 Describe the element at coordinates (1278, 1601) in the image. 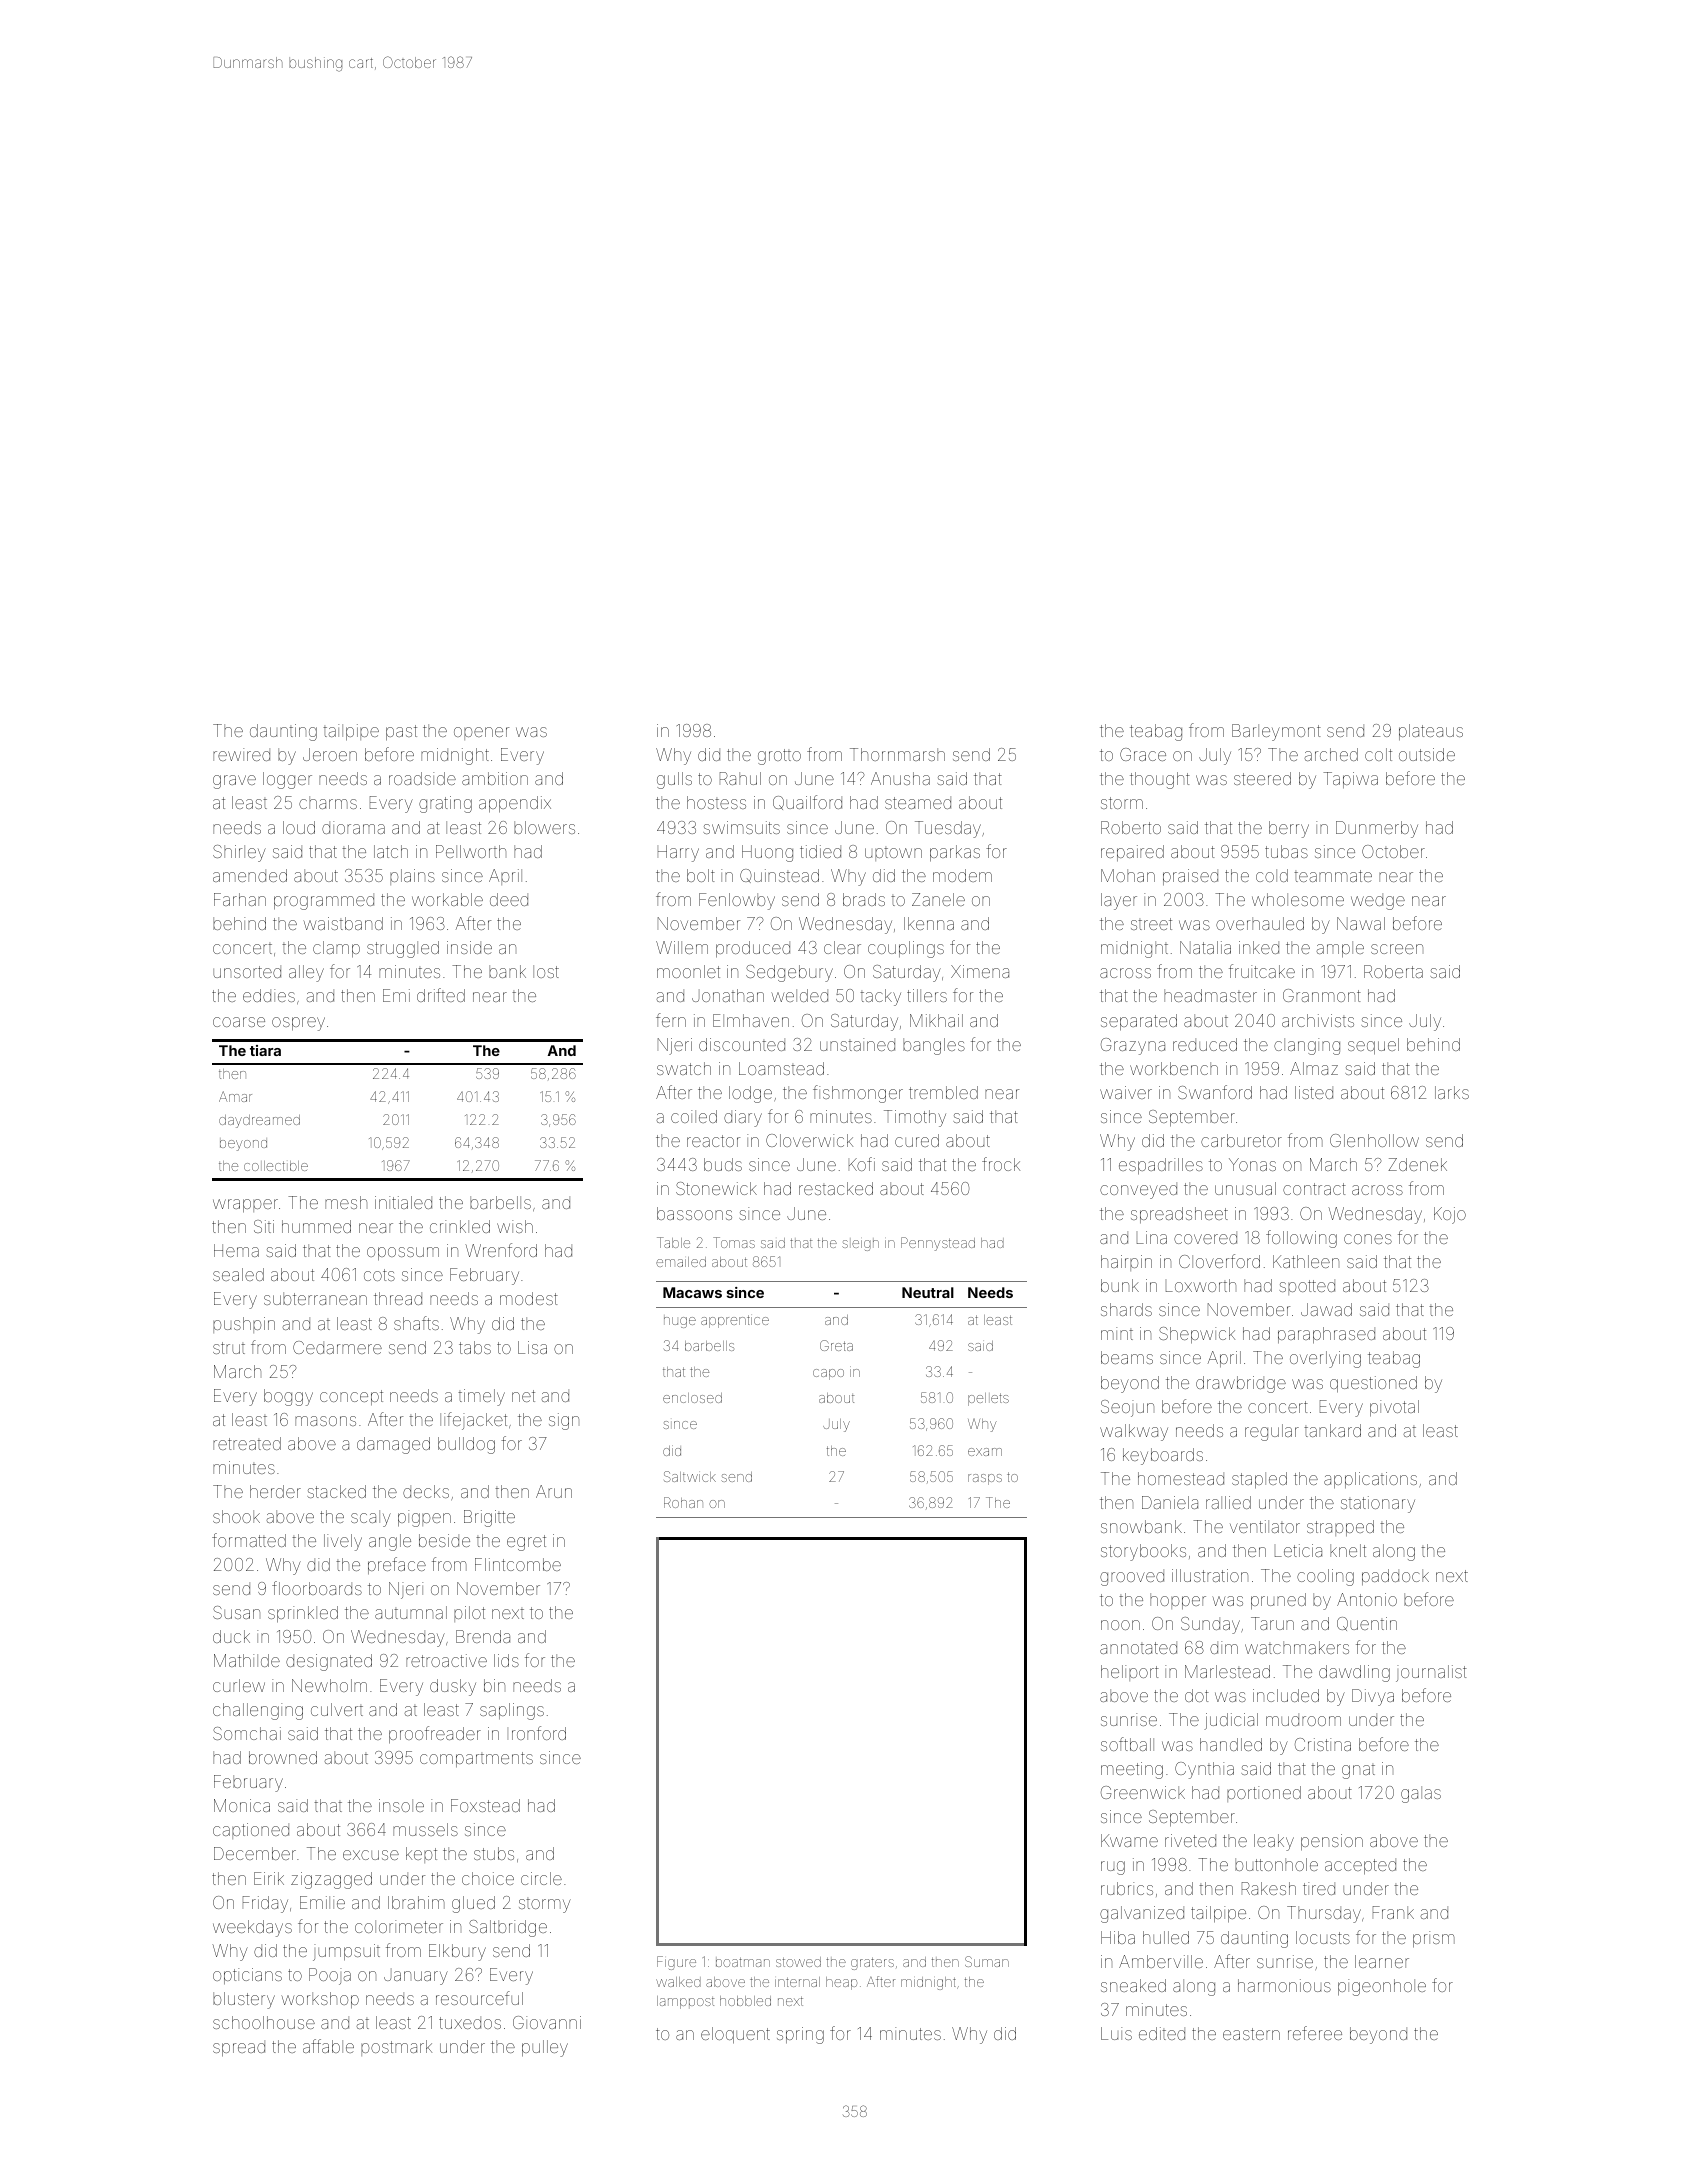

I see `pruned` at that location.
